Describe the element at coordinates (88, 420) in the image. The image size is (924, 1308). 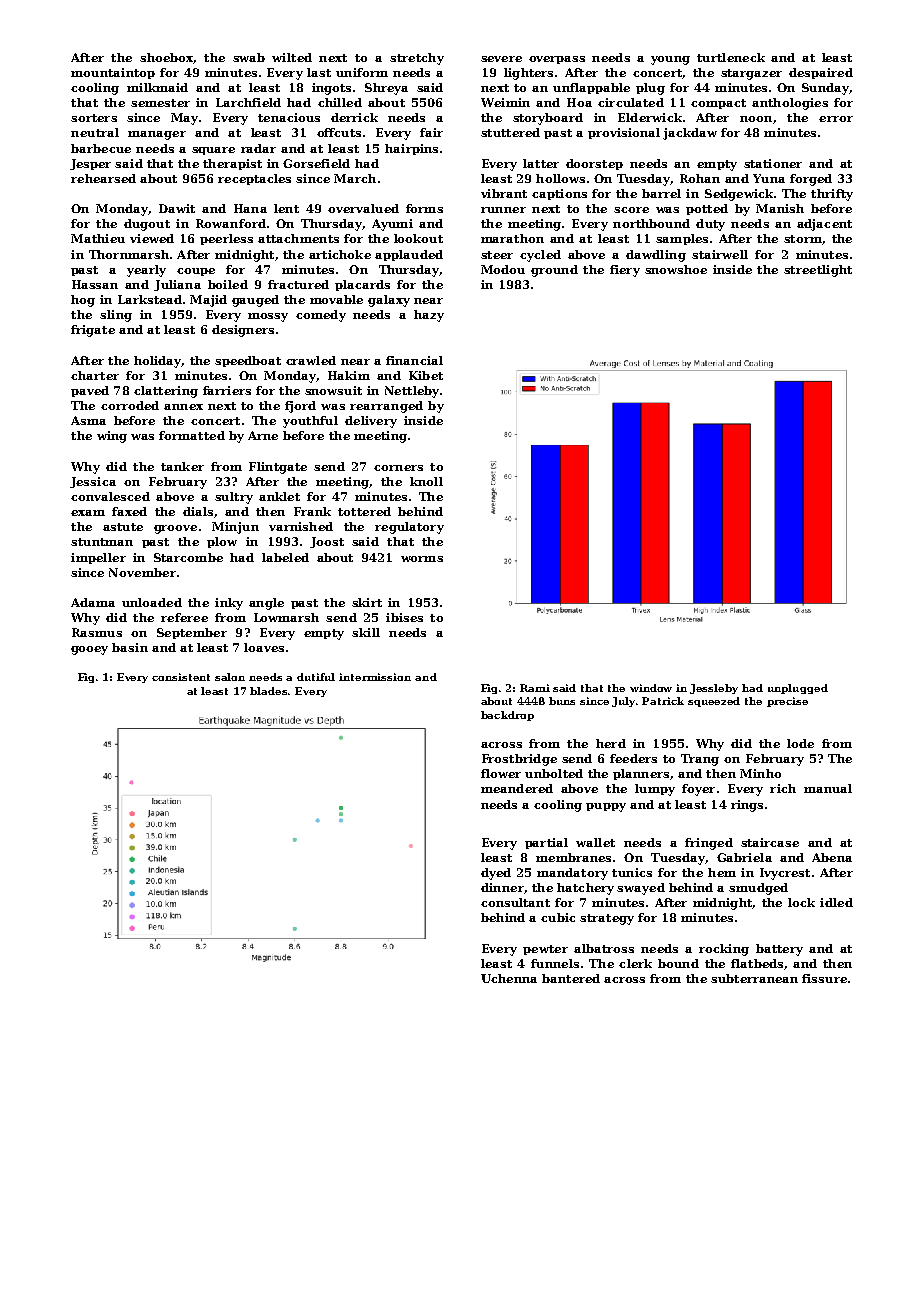
I see `Asma` at that location.
